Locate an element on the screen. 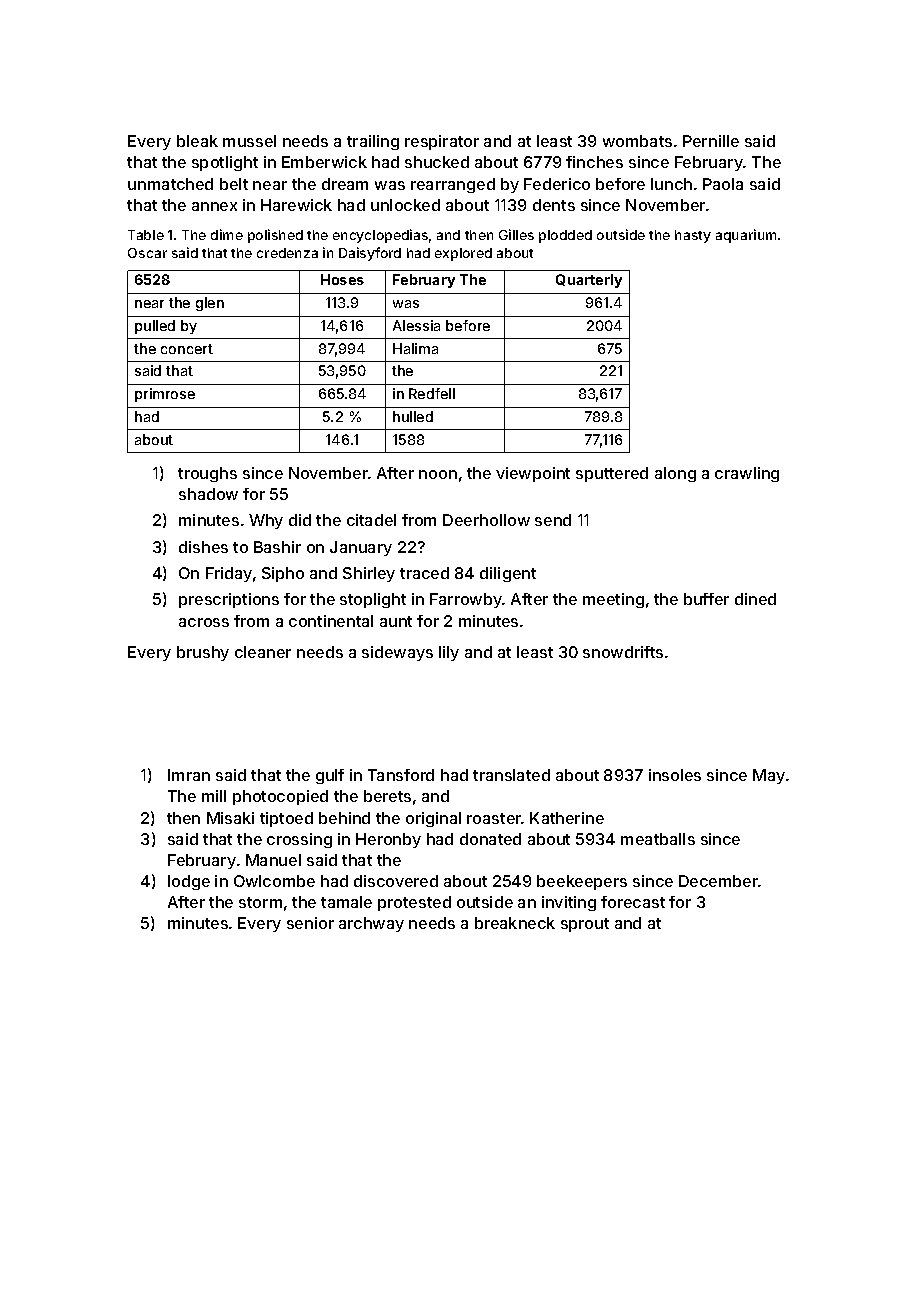 This screenshot has height=1314, width=924. troughs is located at coordinates (207, 474).
